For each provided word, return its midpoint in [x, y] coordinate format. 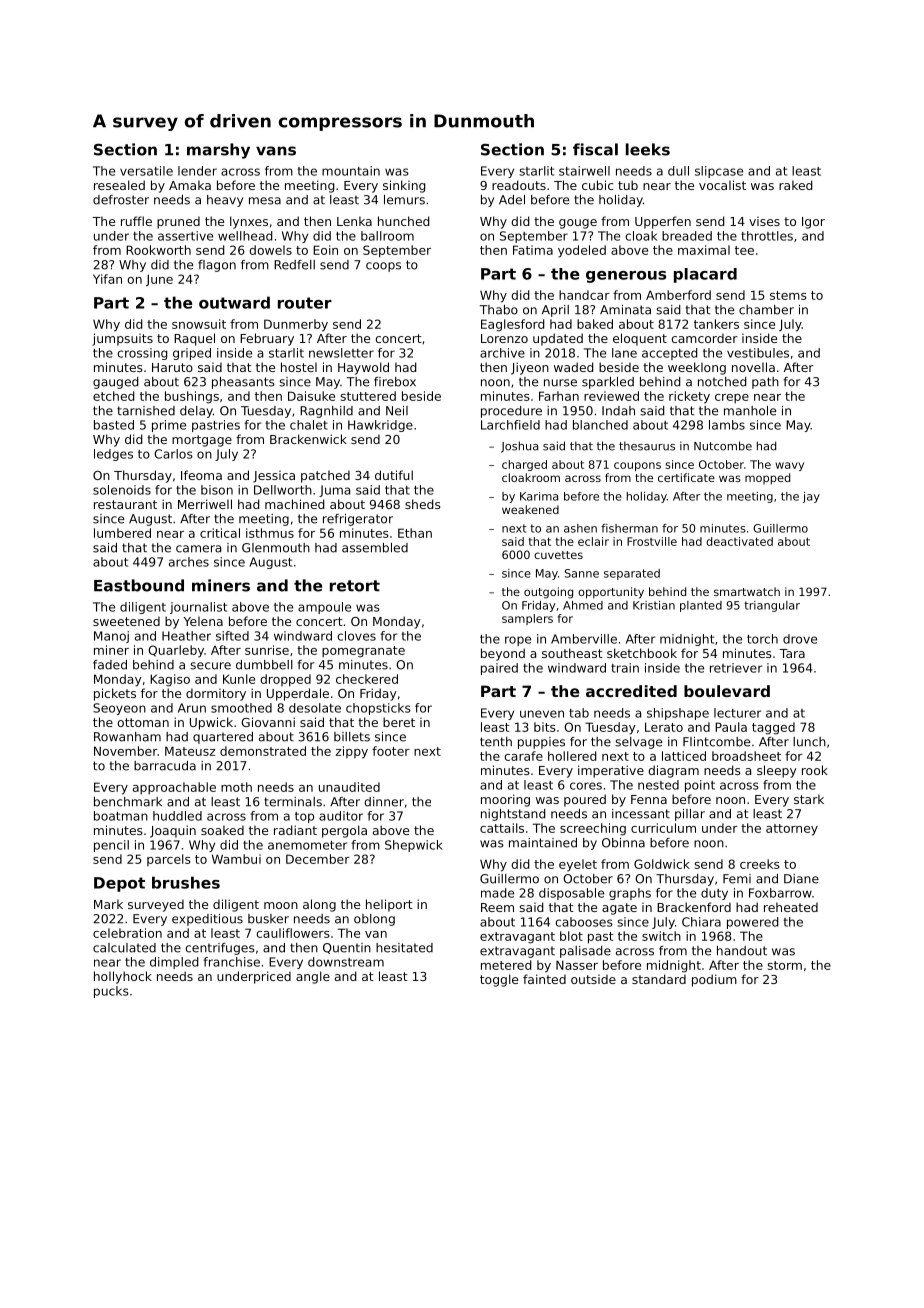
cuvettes [558, 555]
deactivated [739, 541]
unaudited [349, 787]
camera [198, 549]
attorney [792, 830]
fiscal [595, 149]
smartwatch [747, 591]
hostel [299, 367]
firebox [395, 382]
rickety [689, 397]
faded [110, 665]
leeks [648, 149]
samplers [527, 619]
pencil [111, 846]
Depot [119, 884]
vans [276, 151]
